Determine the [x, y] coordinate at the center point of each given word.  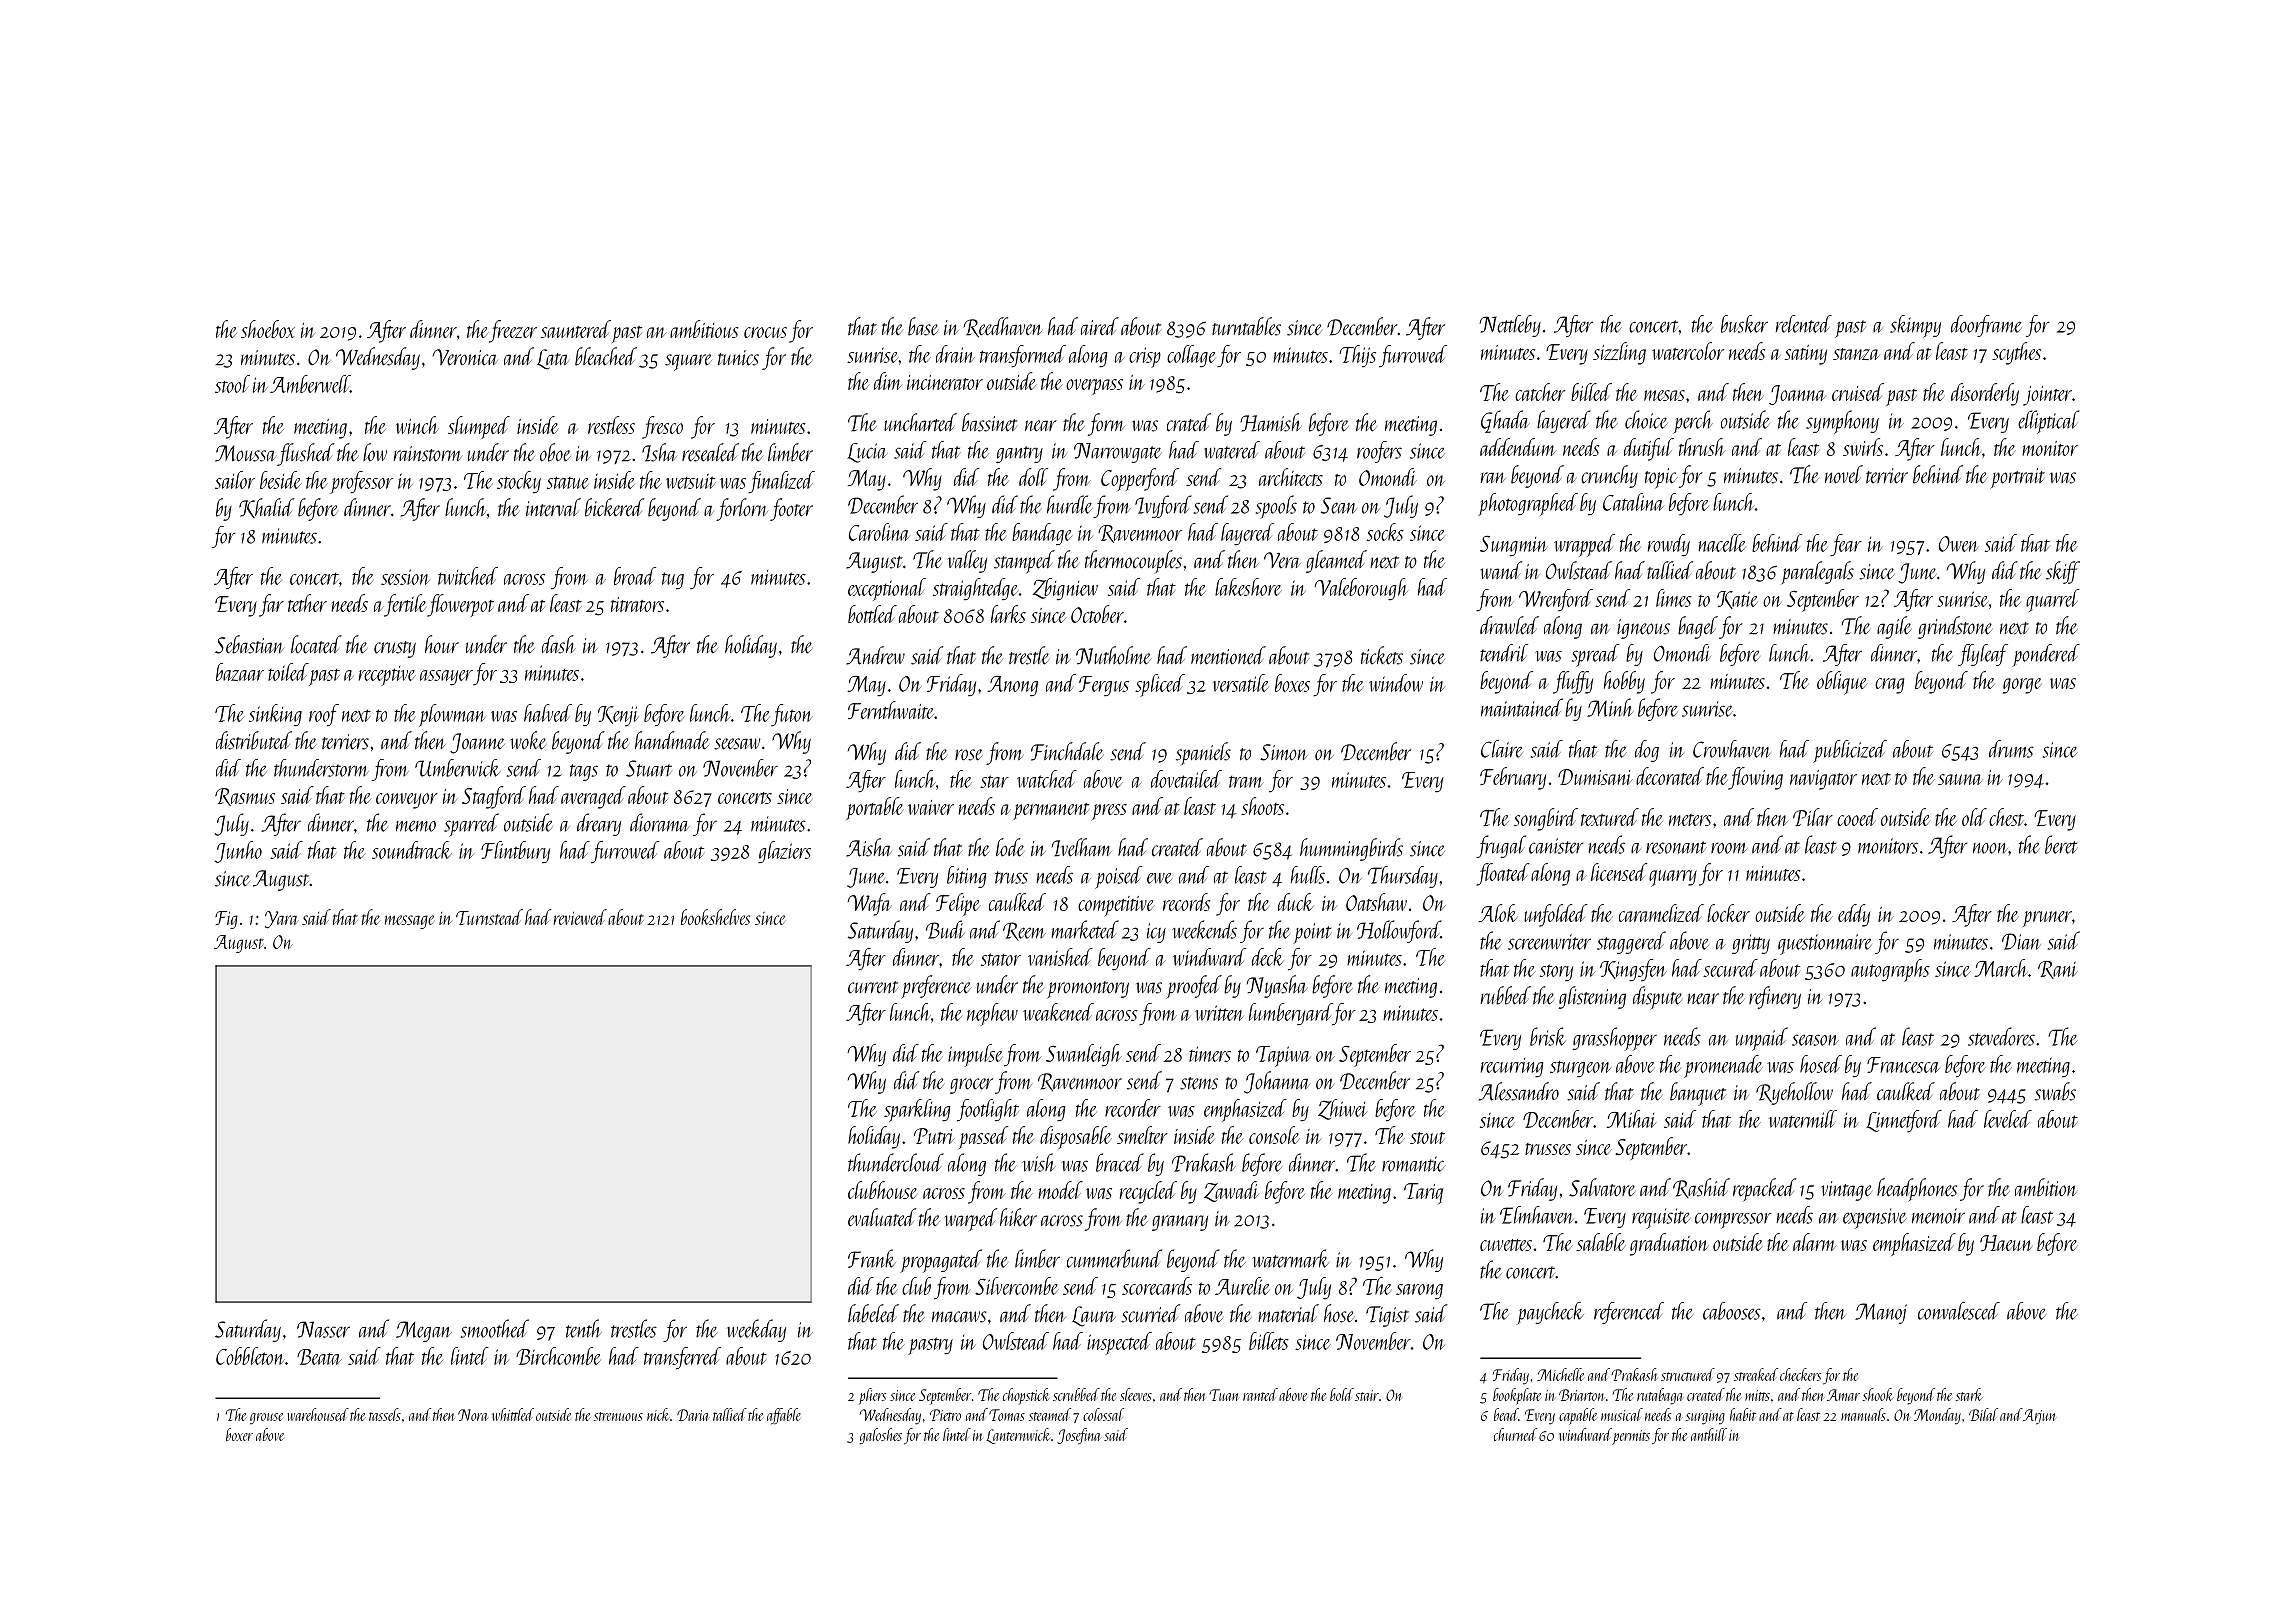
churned [1515, 1434]
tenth [584, 1328]
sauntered [576, 329]
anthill [1709, 1434]
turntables [1246, 326]
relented [1804, 324]
